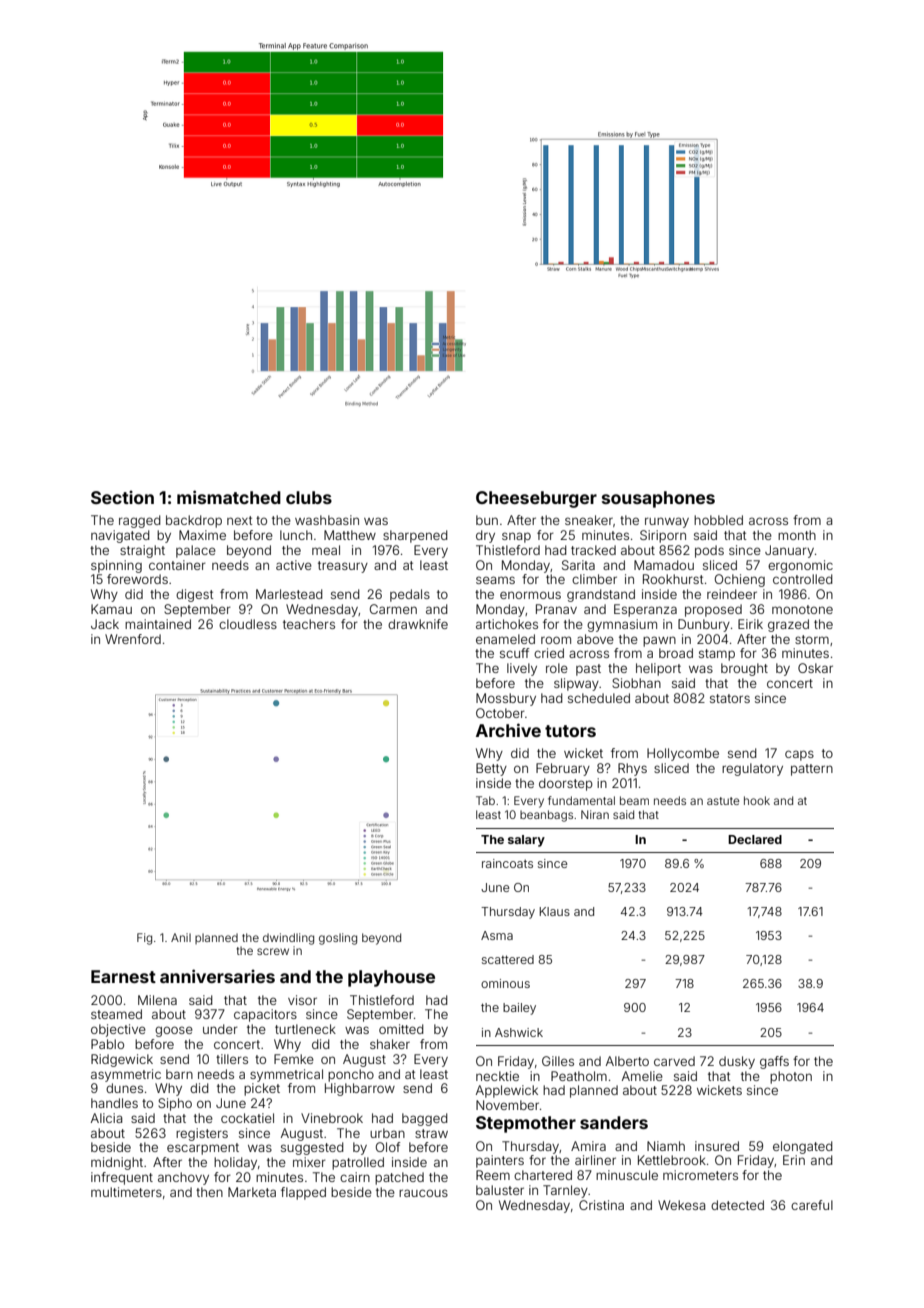  What do you see at coordinates (111, 609) in the screenshot?
I see `Kamau` at bounding box center [111, 609].
